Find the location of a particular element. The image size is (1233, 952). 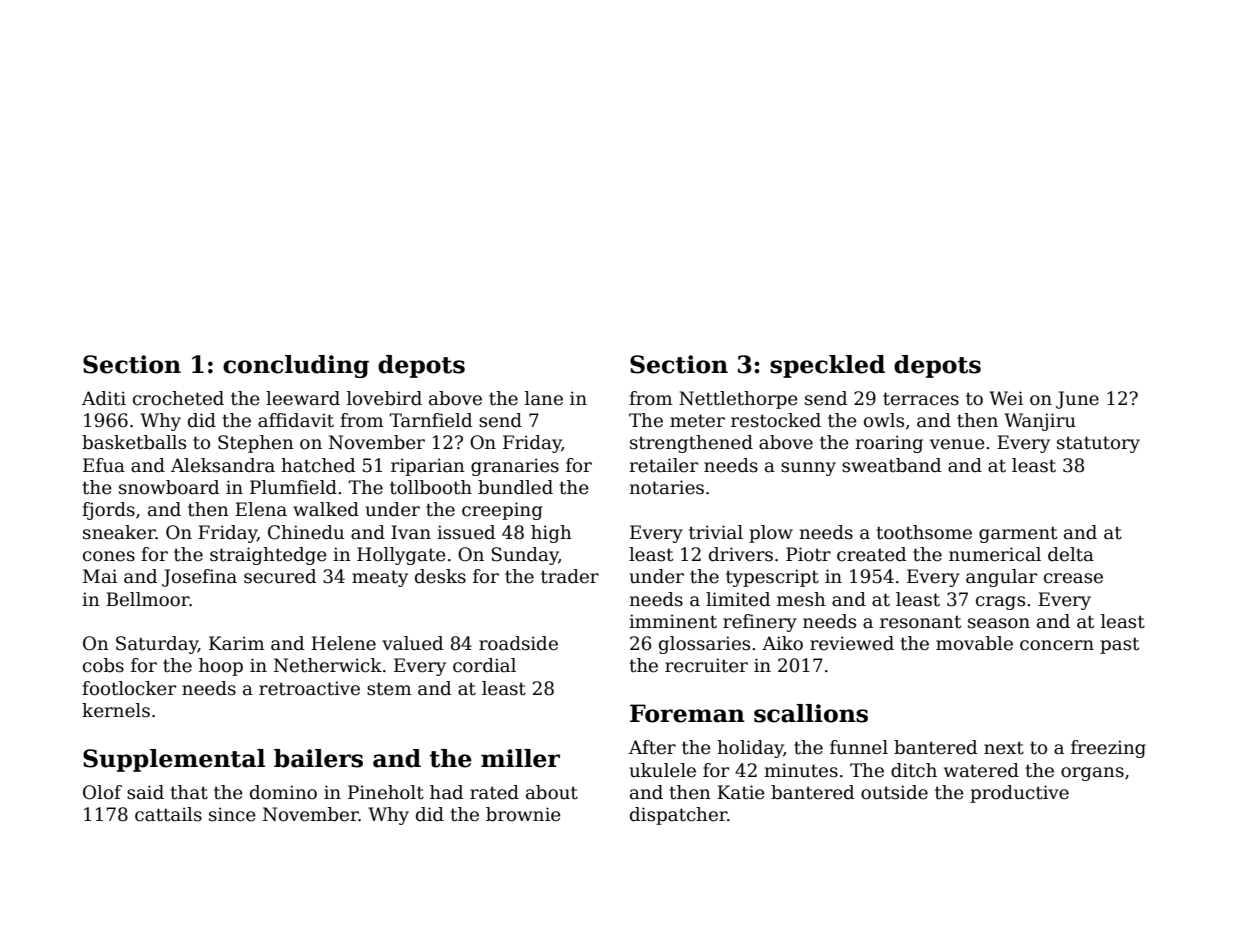

movable is located at coordinates (974, 643).
